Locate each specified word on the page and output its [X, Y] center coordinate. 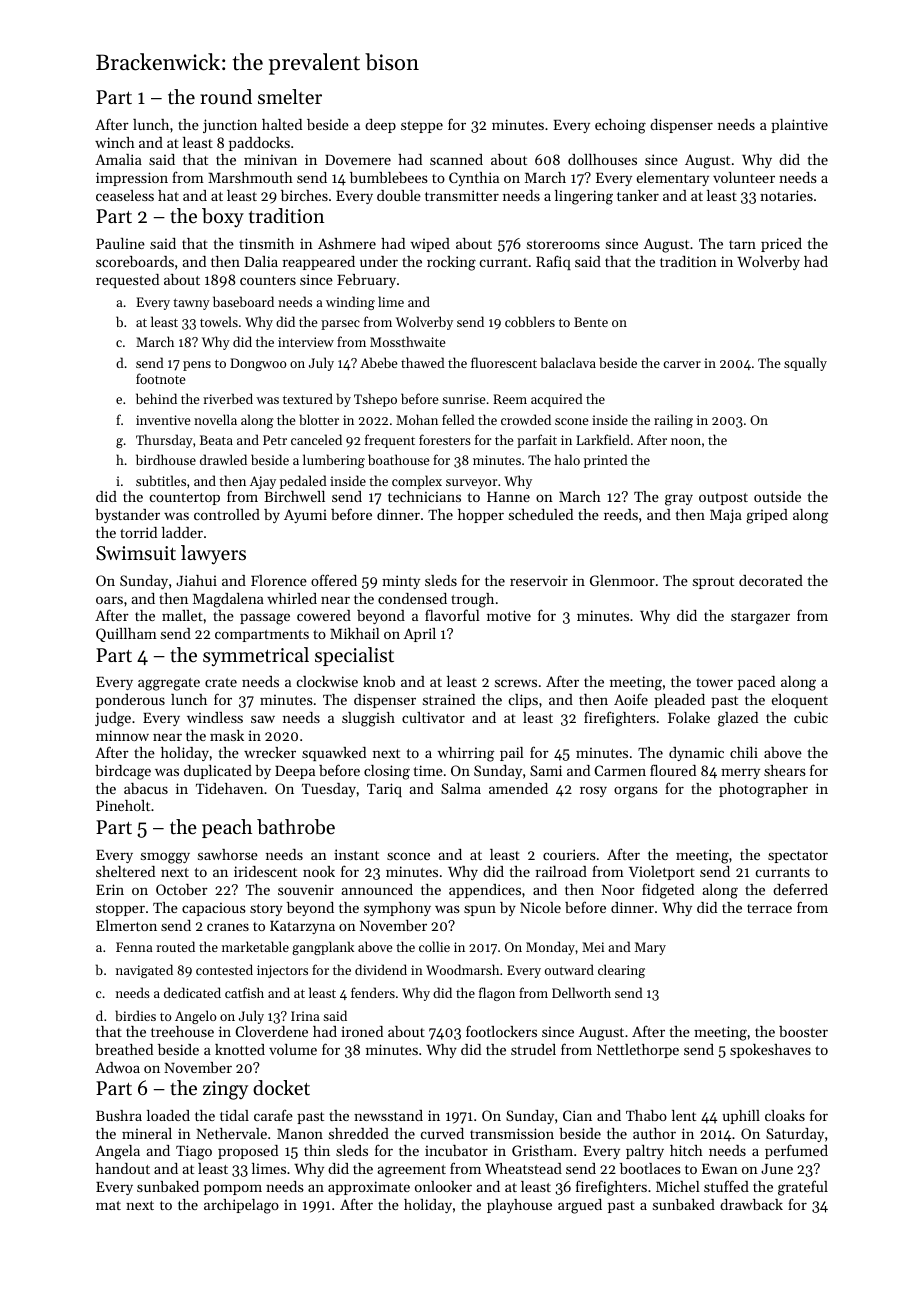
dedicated [192, 992]
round [226, 96]
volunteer [744, 177]
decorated [771, 580]
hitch [686, 1150]
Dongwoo [258, 364]
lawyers [213, 555]
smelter [290, 97]
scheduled [541, 514]
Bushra [119, 1115]
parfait [537, 441]
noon [686, 441]
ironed [362, 1031]
